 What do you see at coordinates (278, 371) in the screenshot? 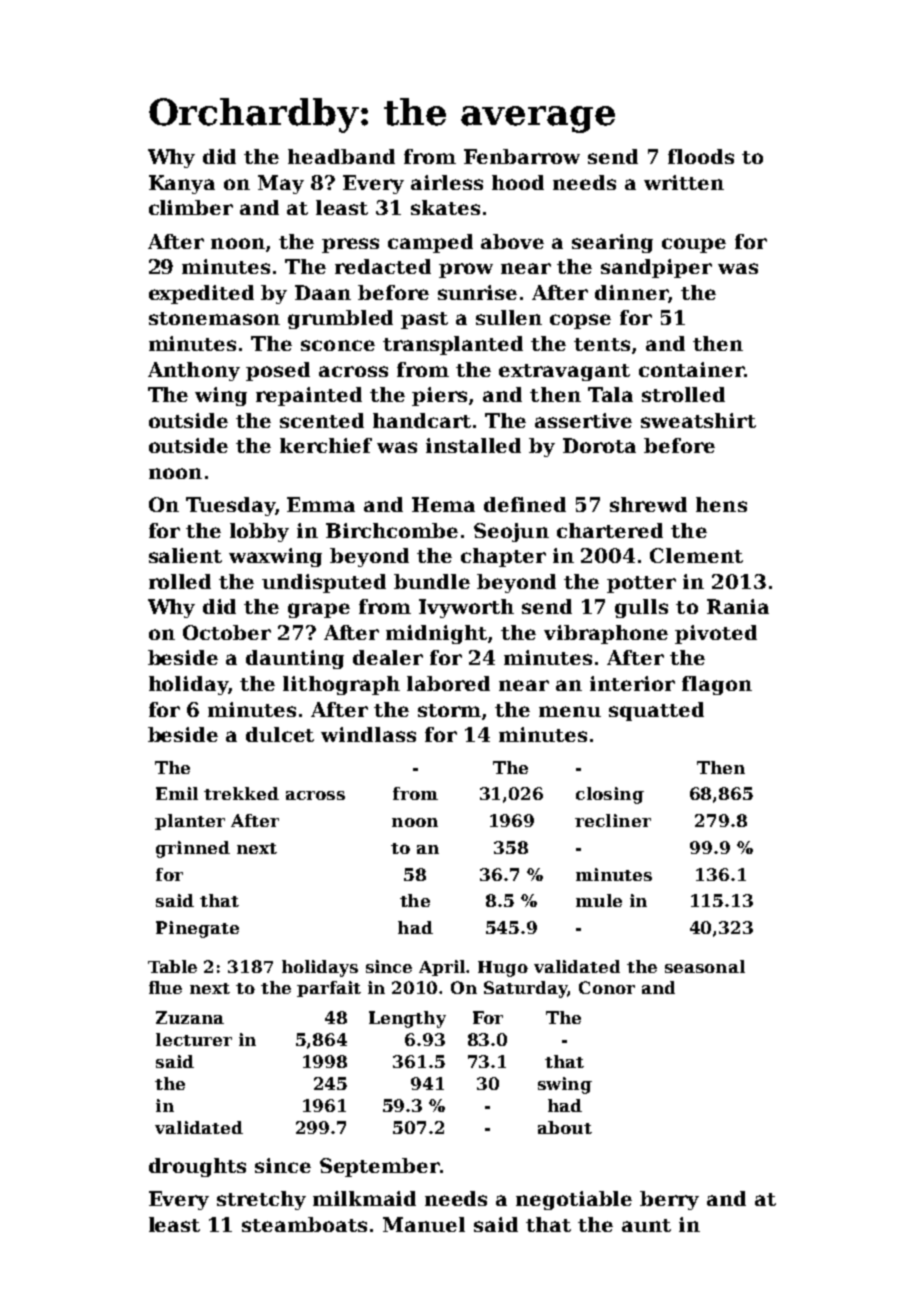
I see `posed` at bounding box center [278, 371].
